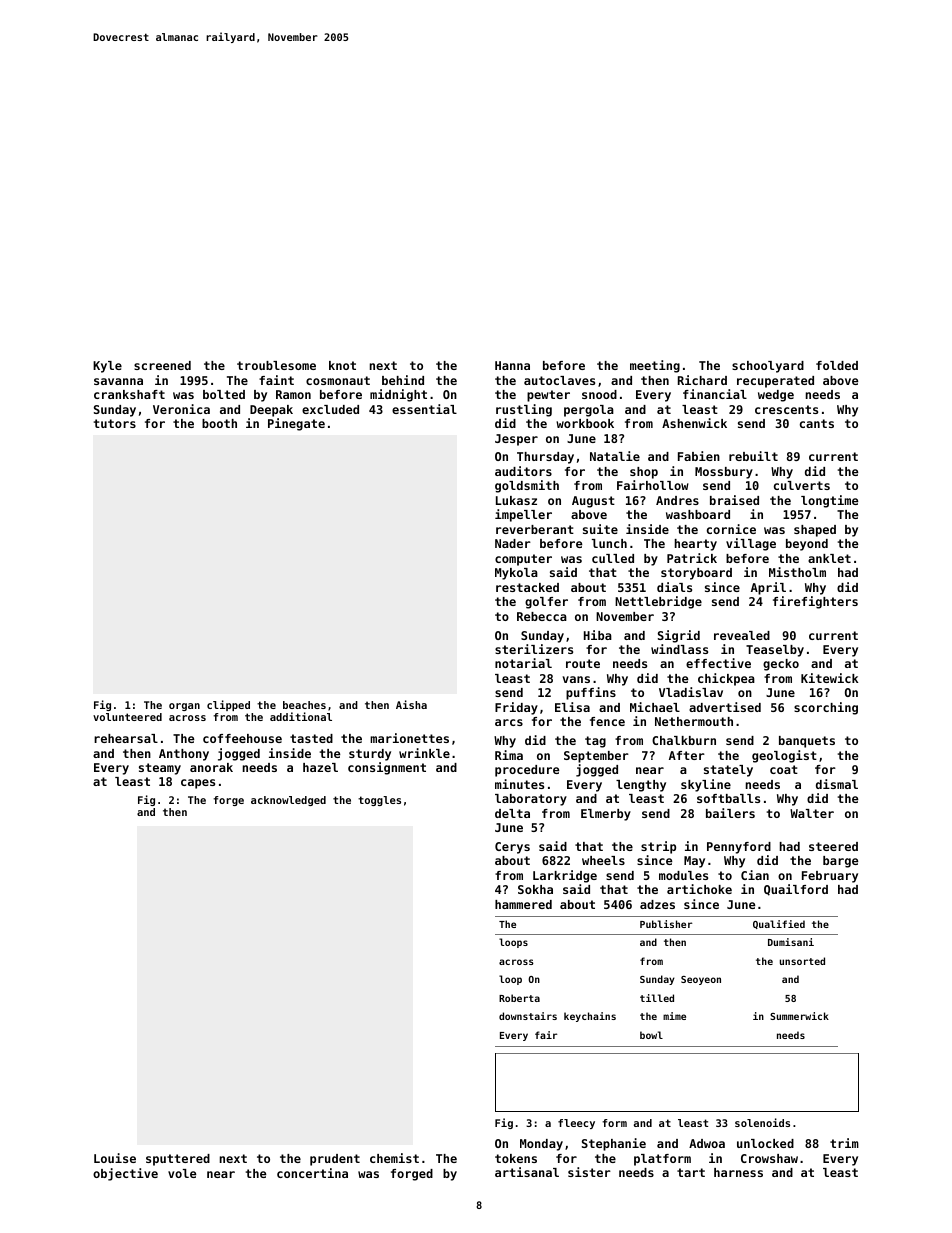  I want to click on impeller, so click(523, 515).
